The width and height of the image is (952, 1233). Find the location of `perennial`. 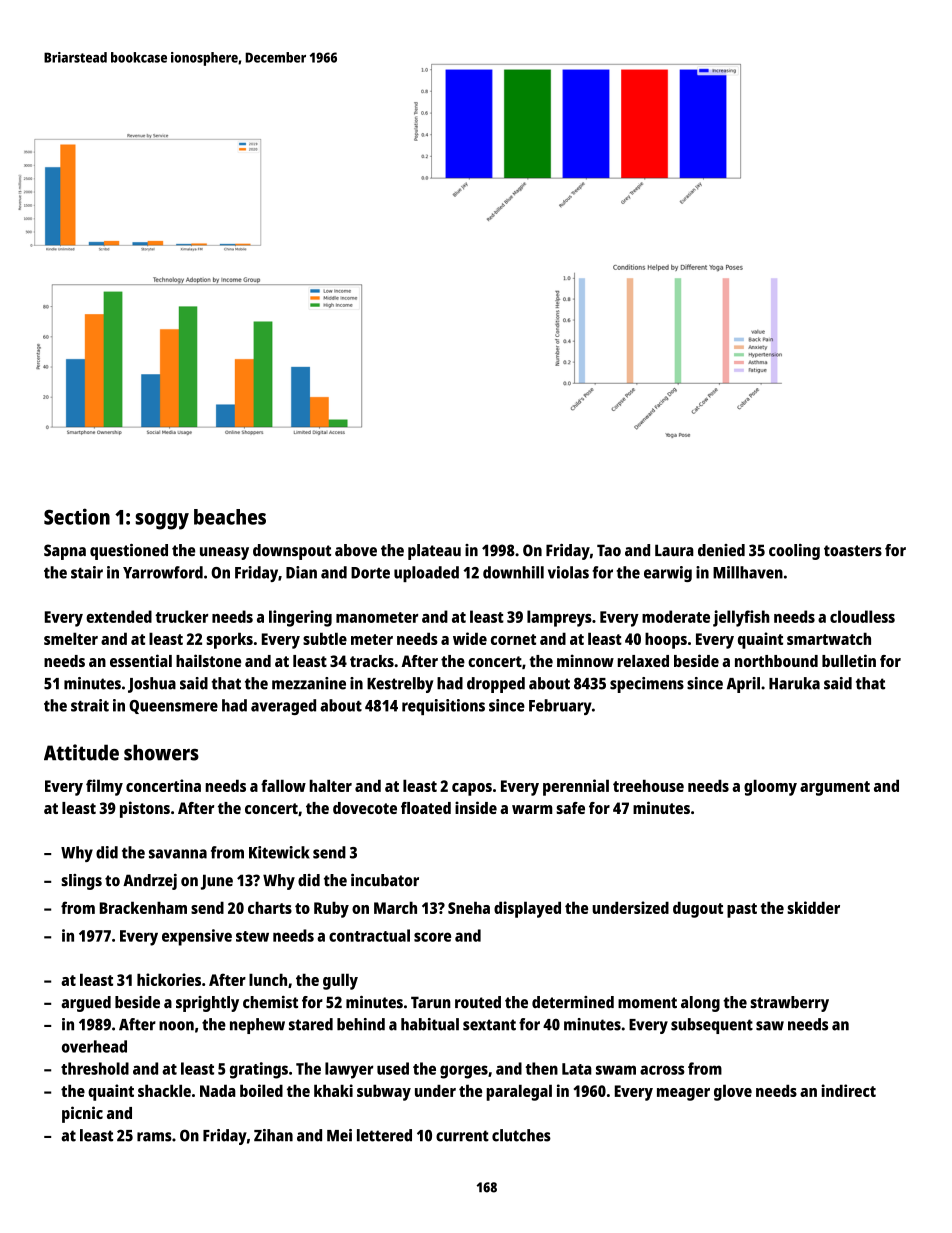

perennial is located at coordinates (576, 787).
